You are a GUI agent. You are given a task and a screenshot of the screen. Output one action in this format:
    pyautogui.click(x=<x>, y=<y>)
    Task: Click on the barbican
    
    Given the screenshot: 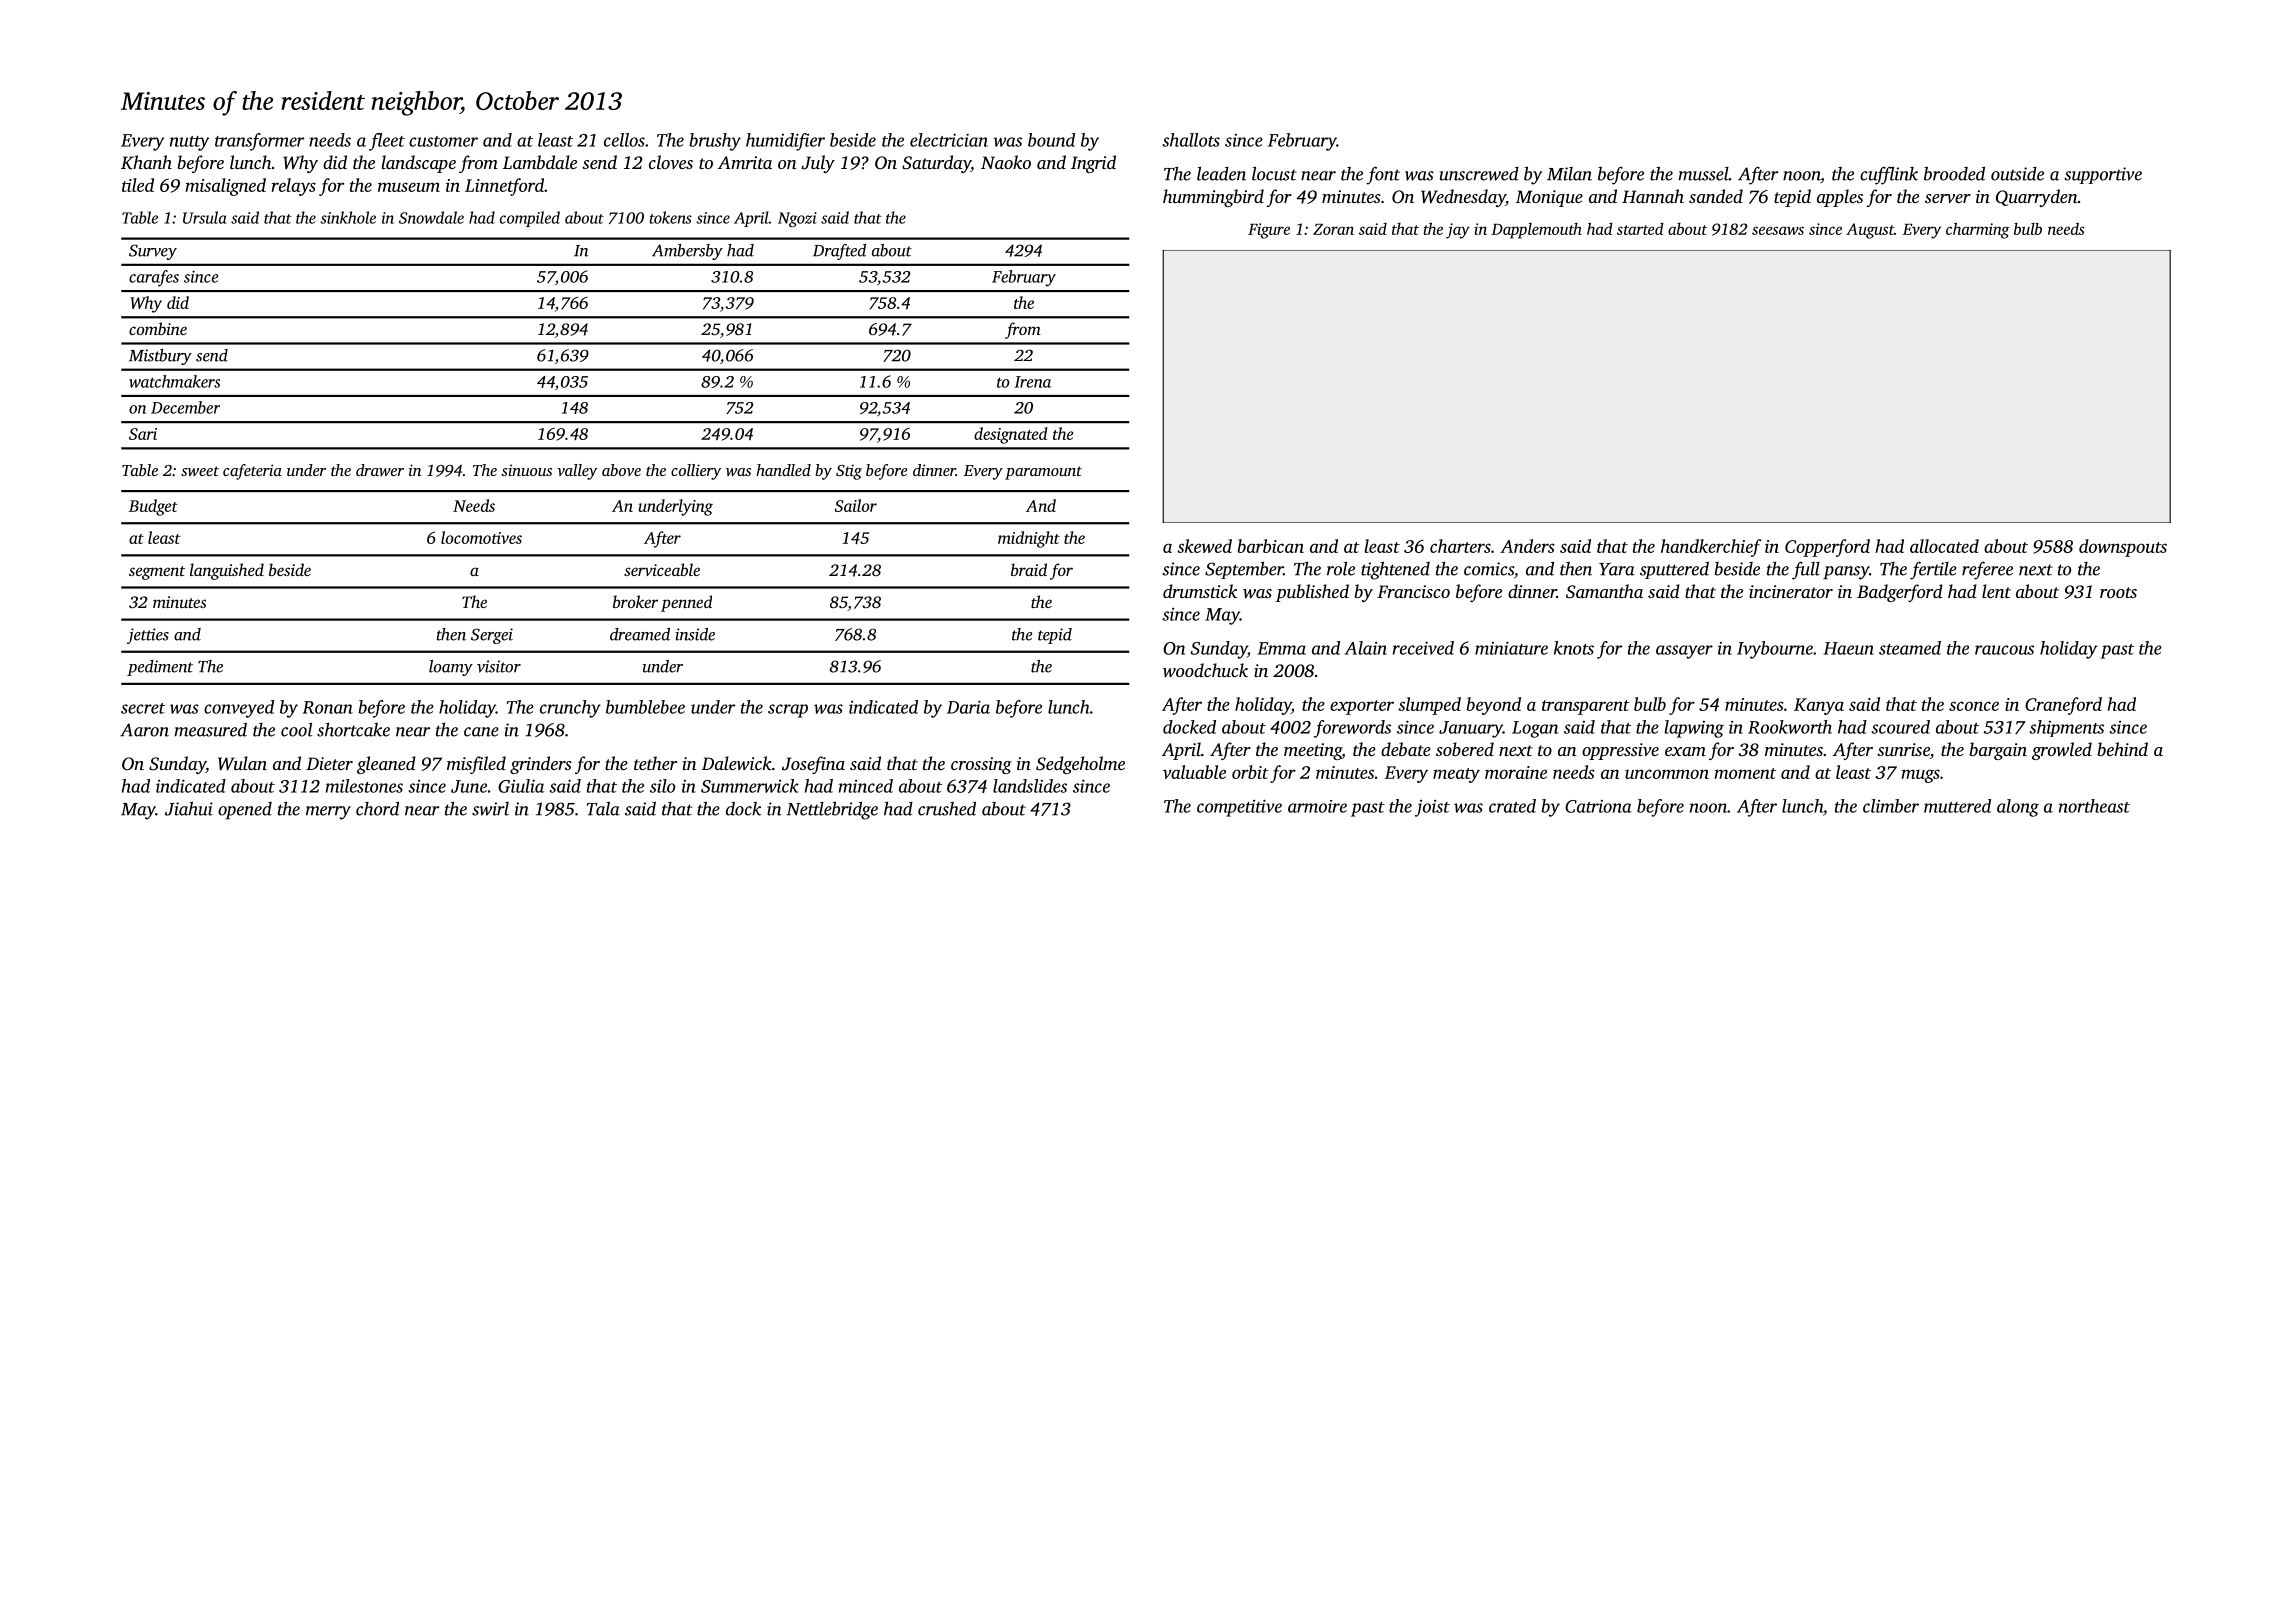 What is the action you would take?
    pyautogui.click(x=1270, y=546)
